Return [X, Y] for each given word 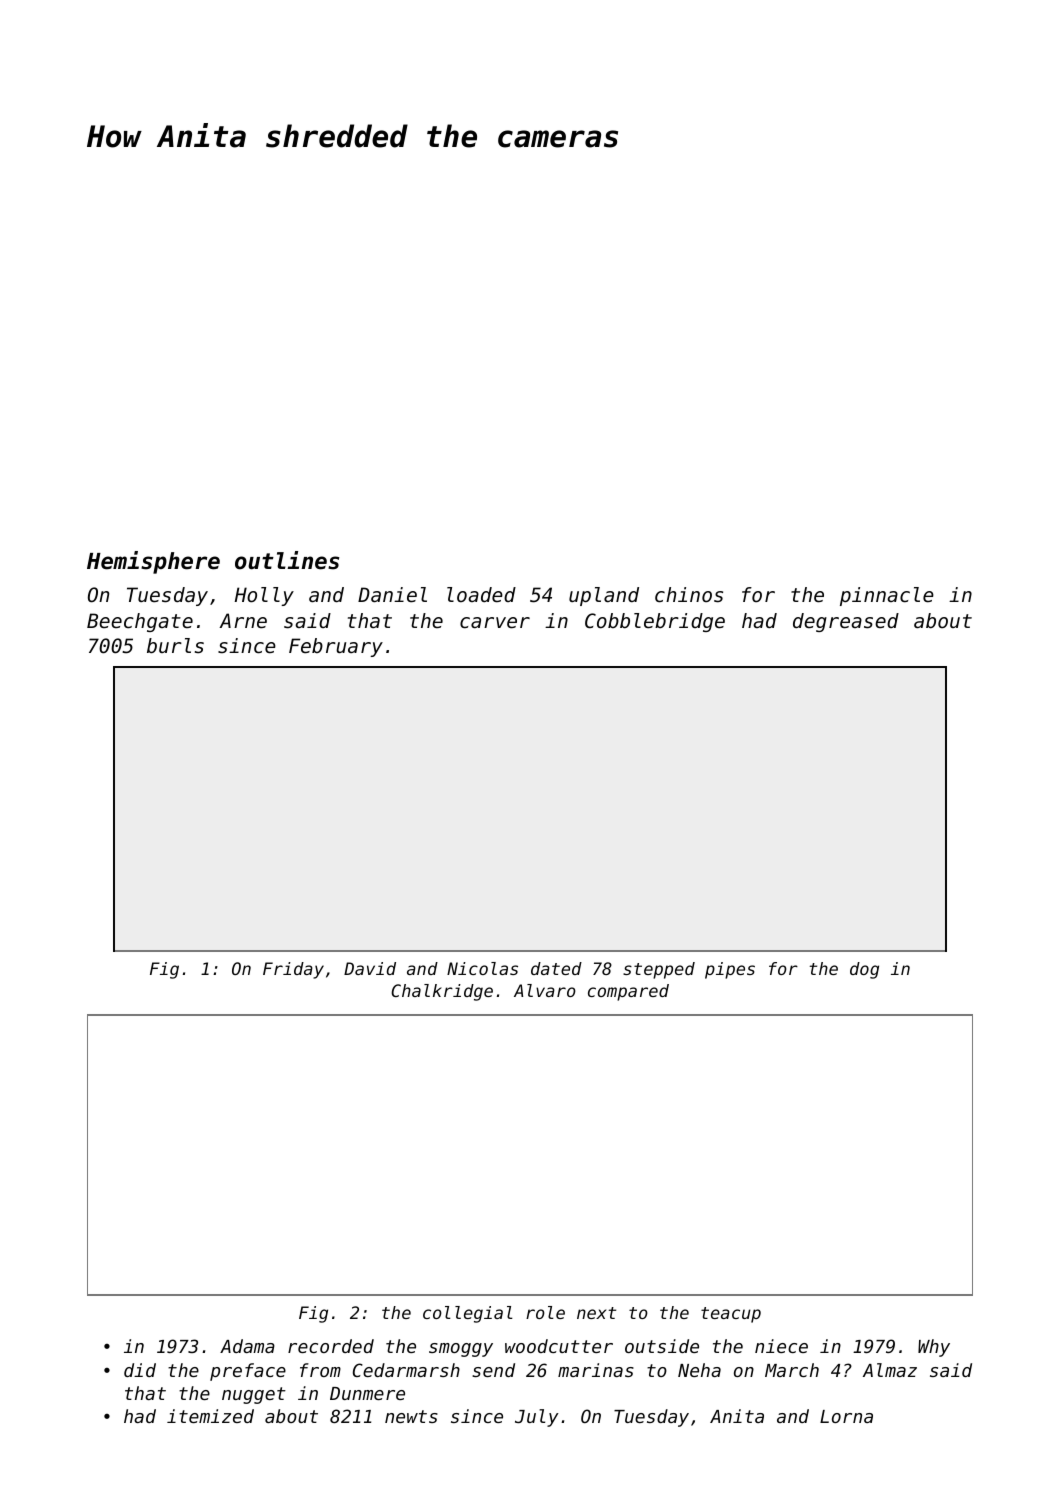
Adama [247, 1346]
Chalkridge [442, 992]
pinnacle [887, 596]
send [493, 1370]
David [370, 968]
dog [864, 970]
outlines [287, 560]
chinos [689, 595]
